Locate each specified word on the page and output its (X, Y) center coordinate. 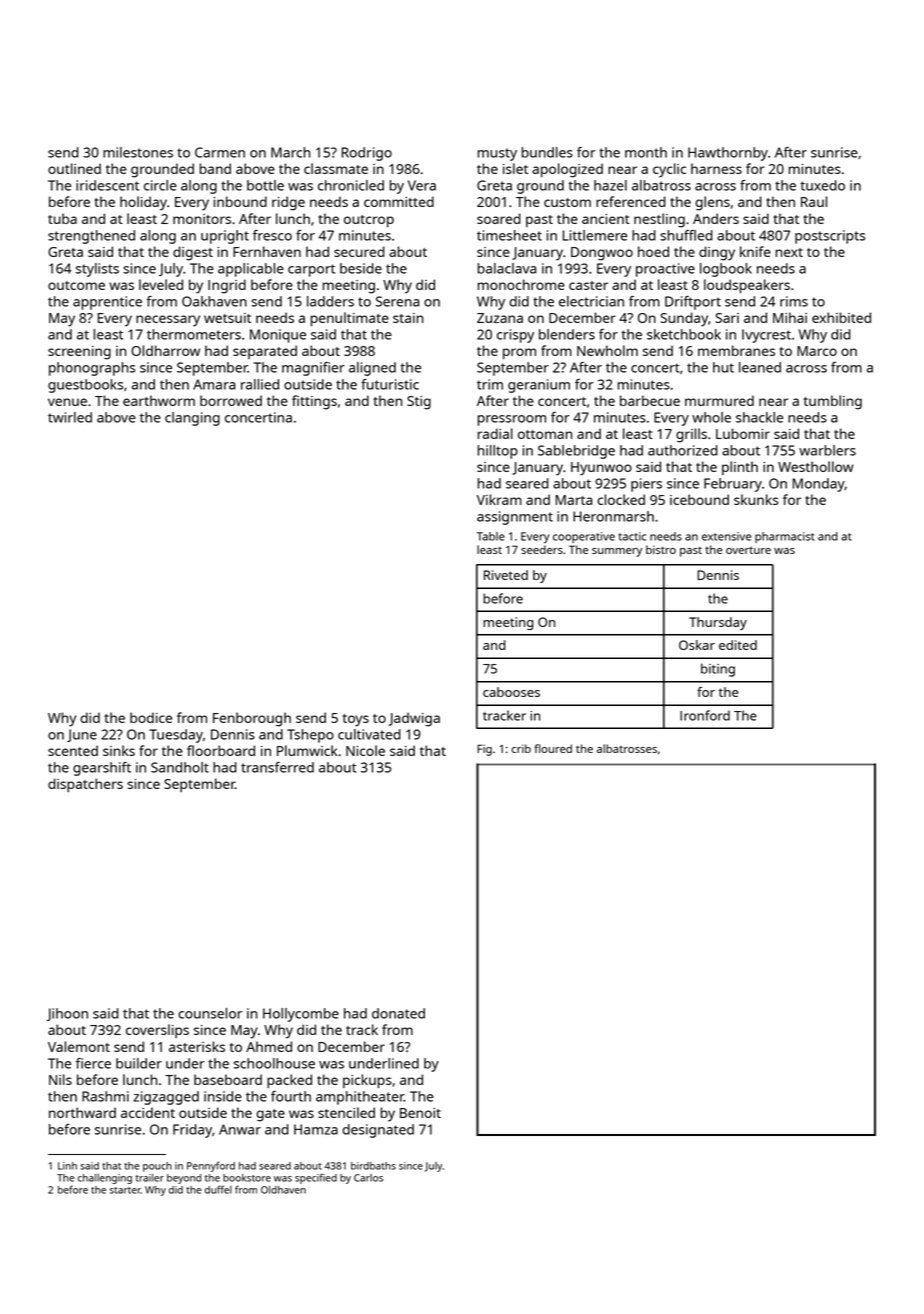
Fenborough (252, 719)
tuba (62, 218)
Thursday (718, 623)
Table (491, 536)
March (290, 152)
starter (125, 1190)
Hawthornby (728, 154)
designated (378, 1131)
